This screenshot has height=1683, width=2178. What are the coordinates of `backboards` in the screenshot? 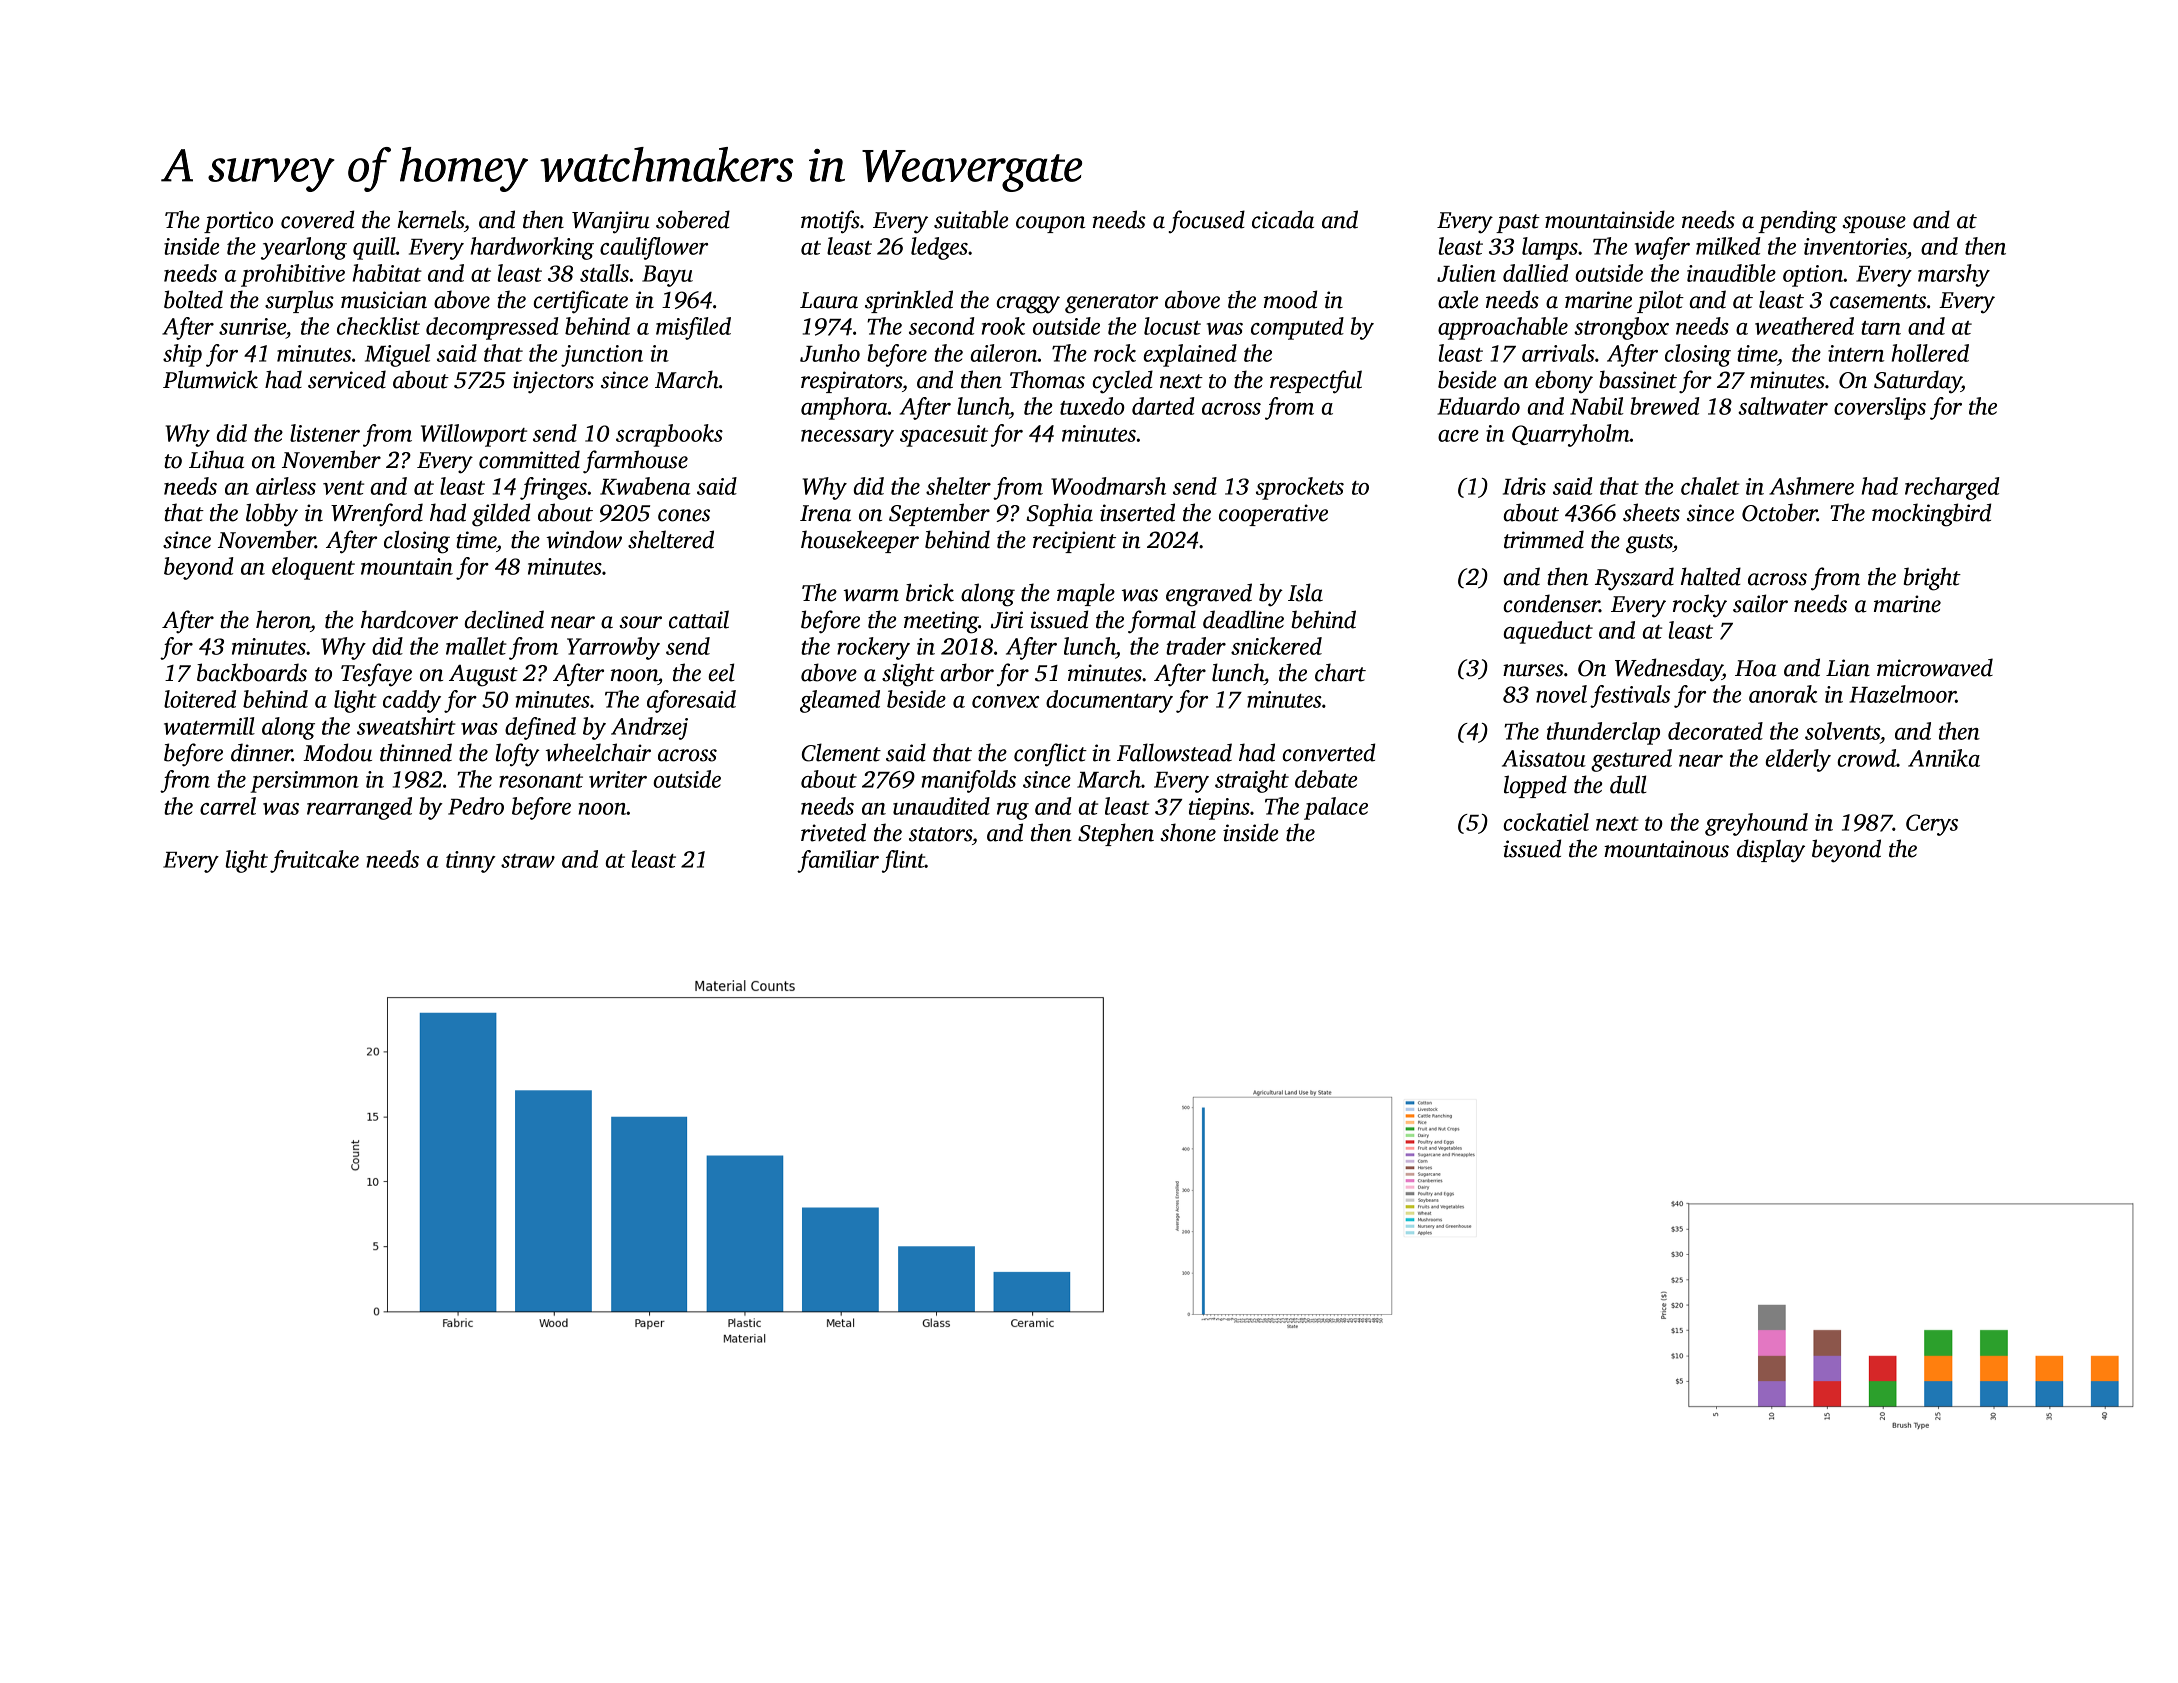 It's located at (252, 672).
